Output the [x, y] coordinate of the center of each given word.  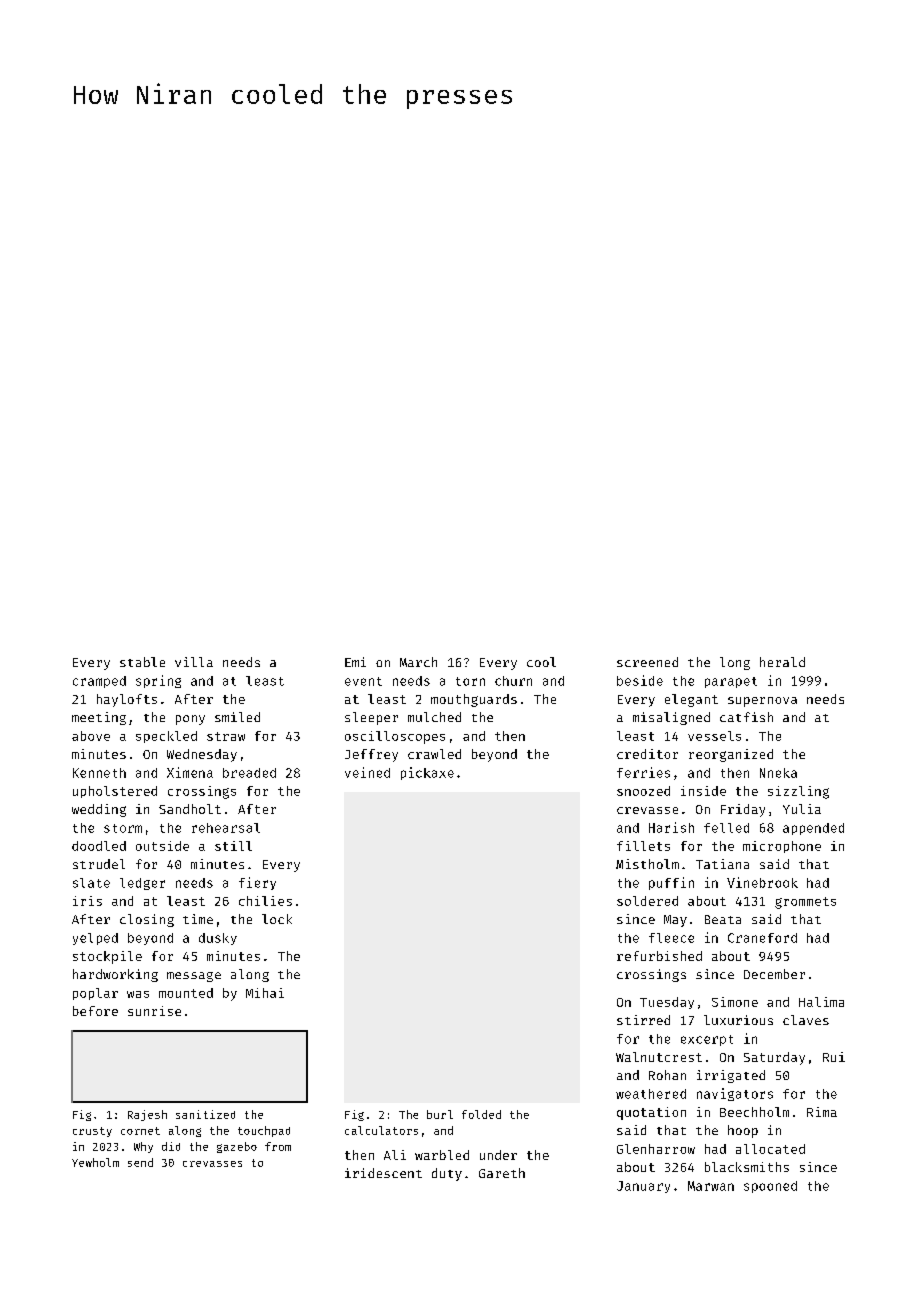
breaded [249, 773]
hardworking [115, 975]
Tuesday [667, 1003]
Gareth [502, 1173]
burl [440, 1114]
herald [782, 662]
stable [142, 662]
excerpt [707, 1040]
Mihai [265, 993]
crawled [434, 754]
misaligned [671, 718]
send [140, 1162]
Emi [355, 662]
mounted [186, 993]
